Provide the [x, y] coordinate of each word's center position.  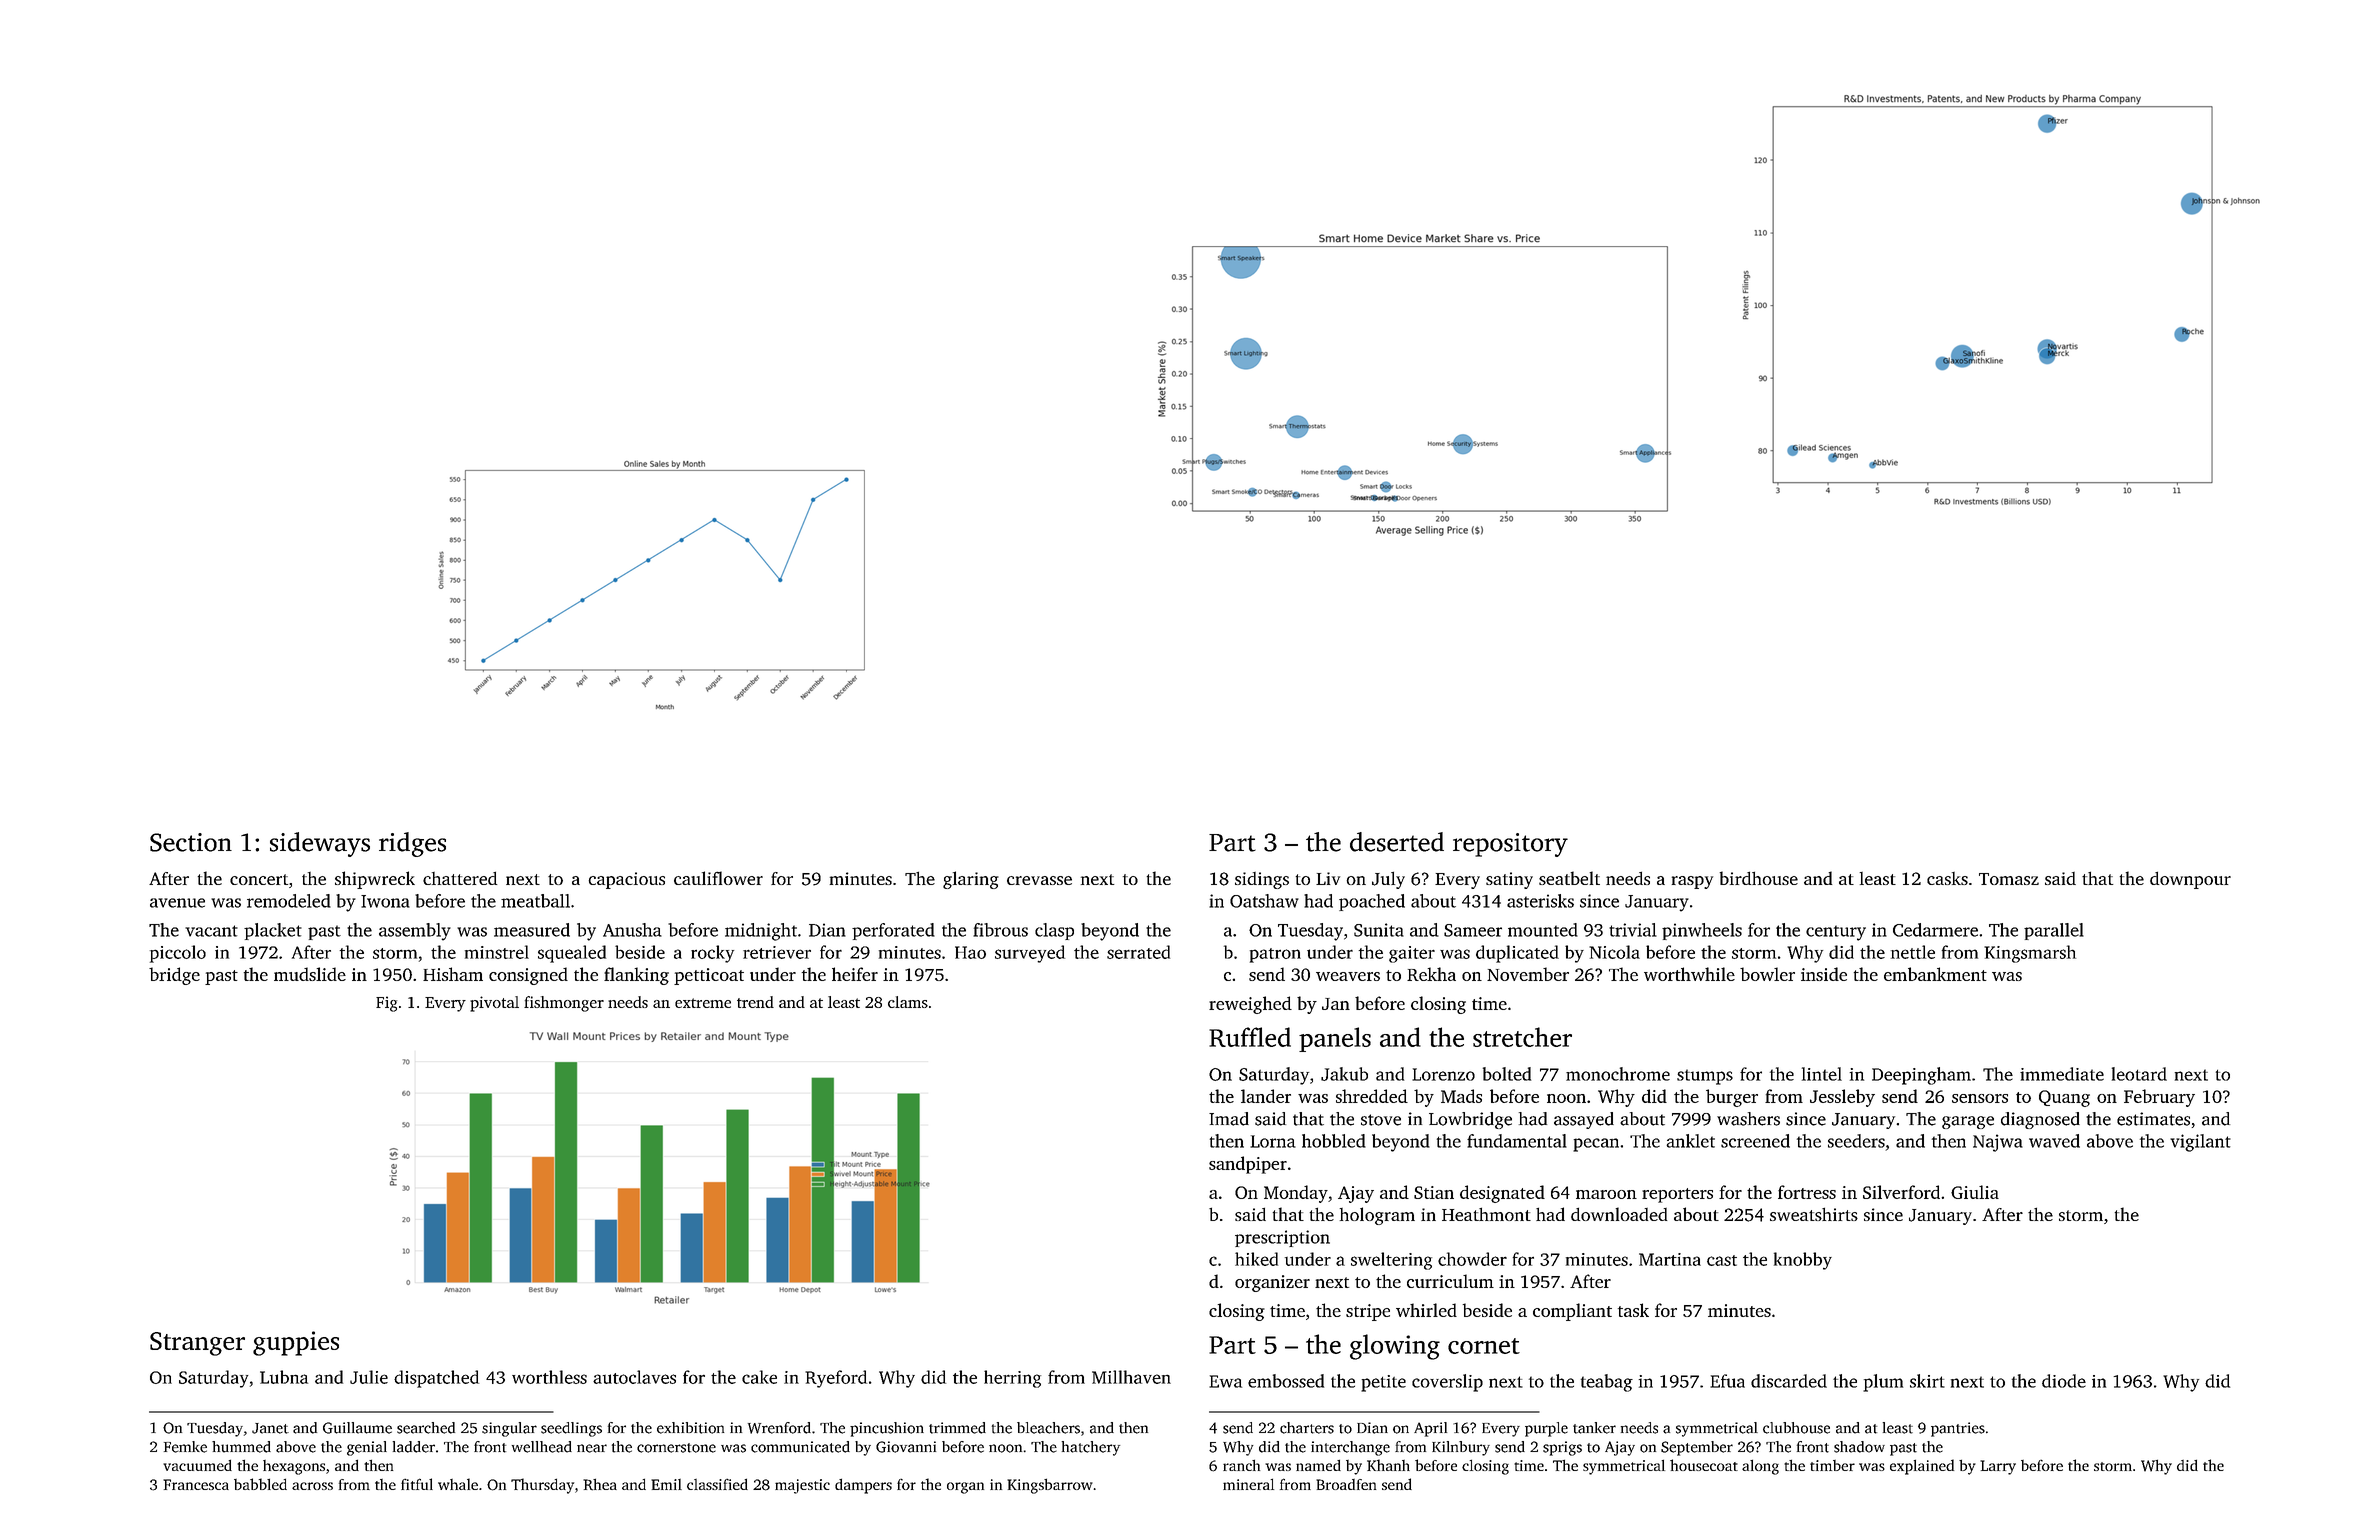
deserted [1397, 842]
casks [1947, 878]
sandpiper [1248, 1165]
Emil [666, 1484]
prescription [1282, 1238]
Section [191, 842]
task [1633, 1310]
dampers [863, 1486]
